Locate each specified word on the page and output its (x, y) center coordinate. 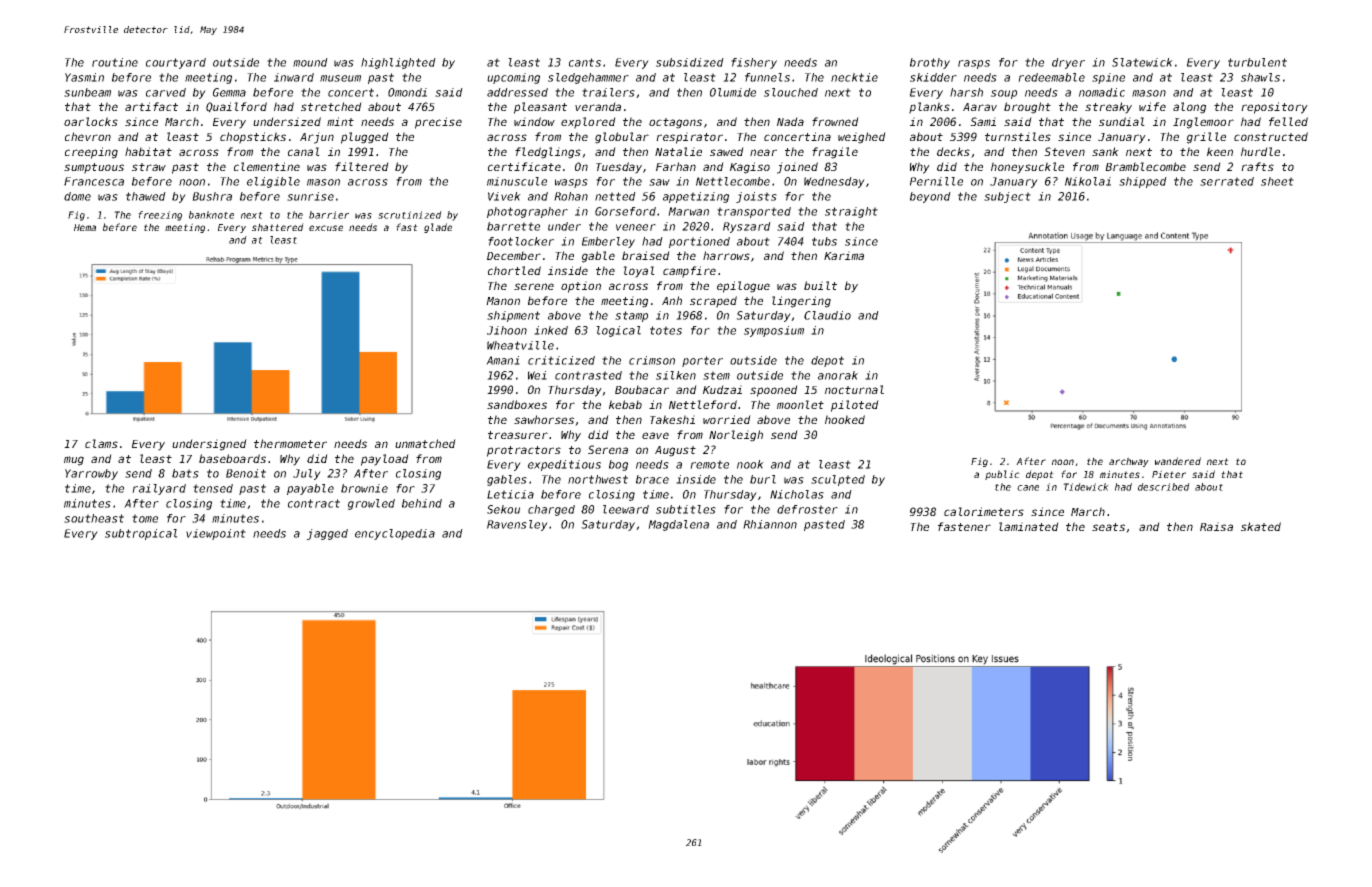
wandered (1178, 461)
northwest (598, 479)
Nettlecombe (733, 181)
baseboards (232, 458)
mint (340, 121)
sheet (1277, 181)
